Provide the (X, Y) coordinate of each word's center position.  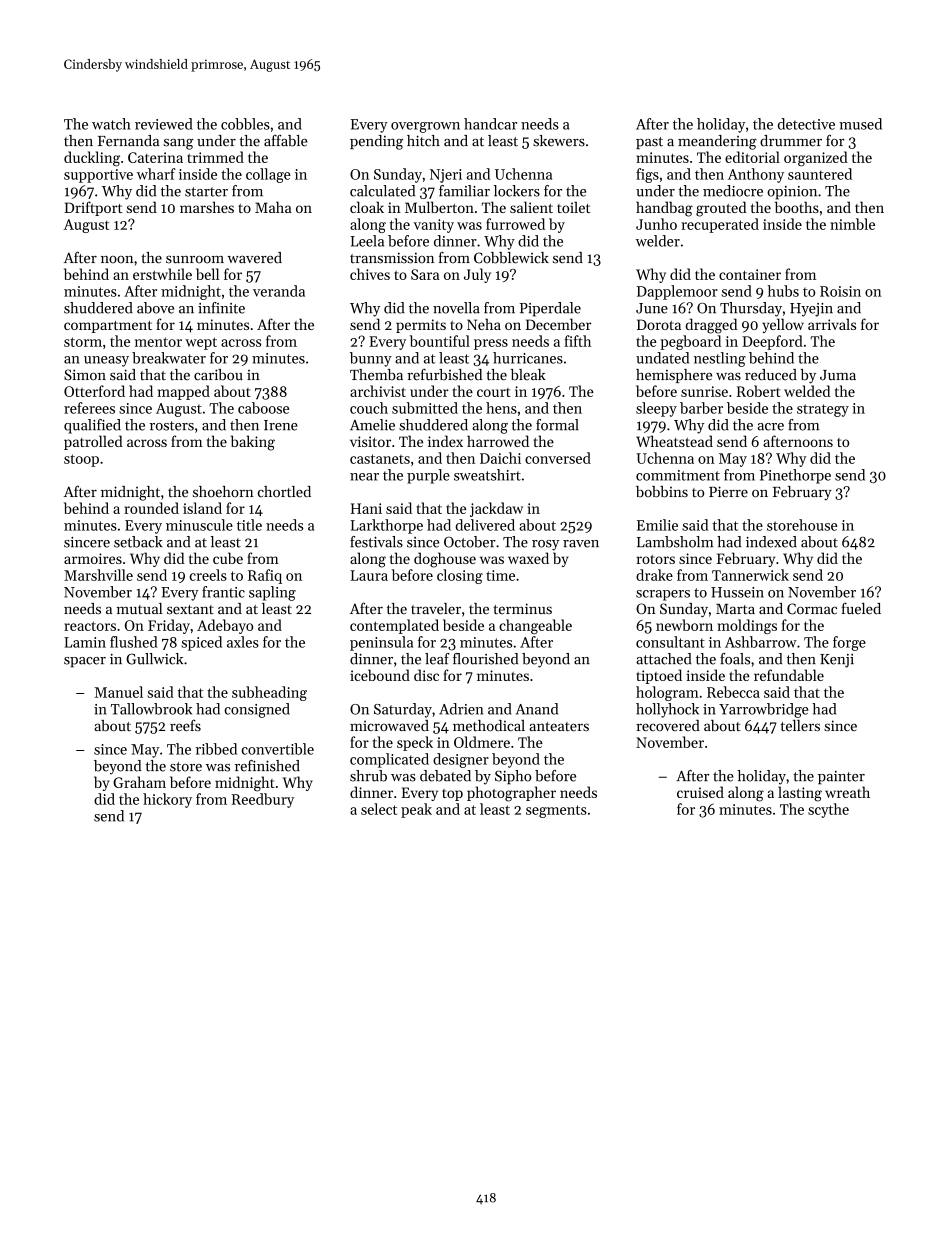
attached (664, 659)
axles (243, 642)
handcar (490, 124)
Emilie (657, 525)
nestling (720, 359)
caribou (218, 375)
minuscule (199, 525)
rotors (656, 559)
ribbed (216, 749)
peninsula (381, 643)
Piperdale (550, 309)
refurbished (444, 375)
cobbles (245, 124)
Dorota (659, 324)
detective (806, 124)
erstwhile (162, 274)
